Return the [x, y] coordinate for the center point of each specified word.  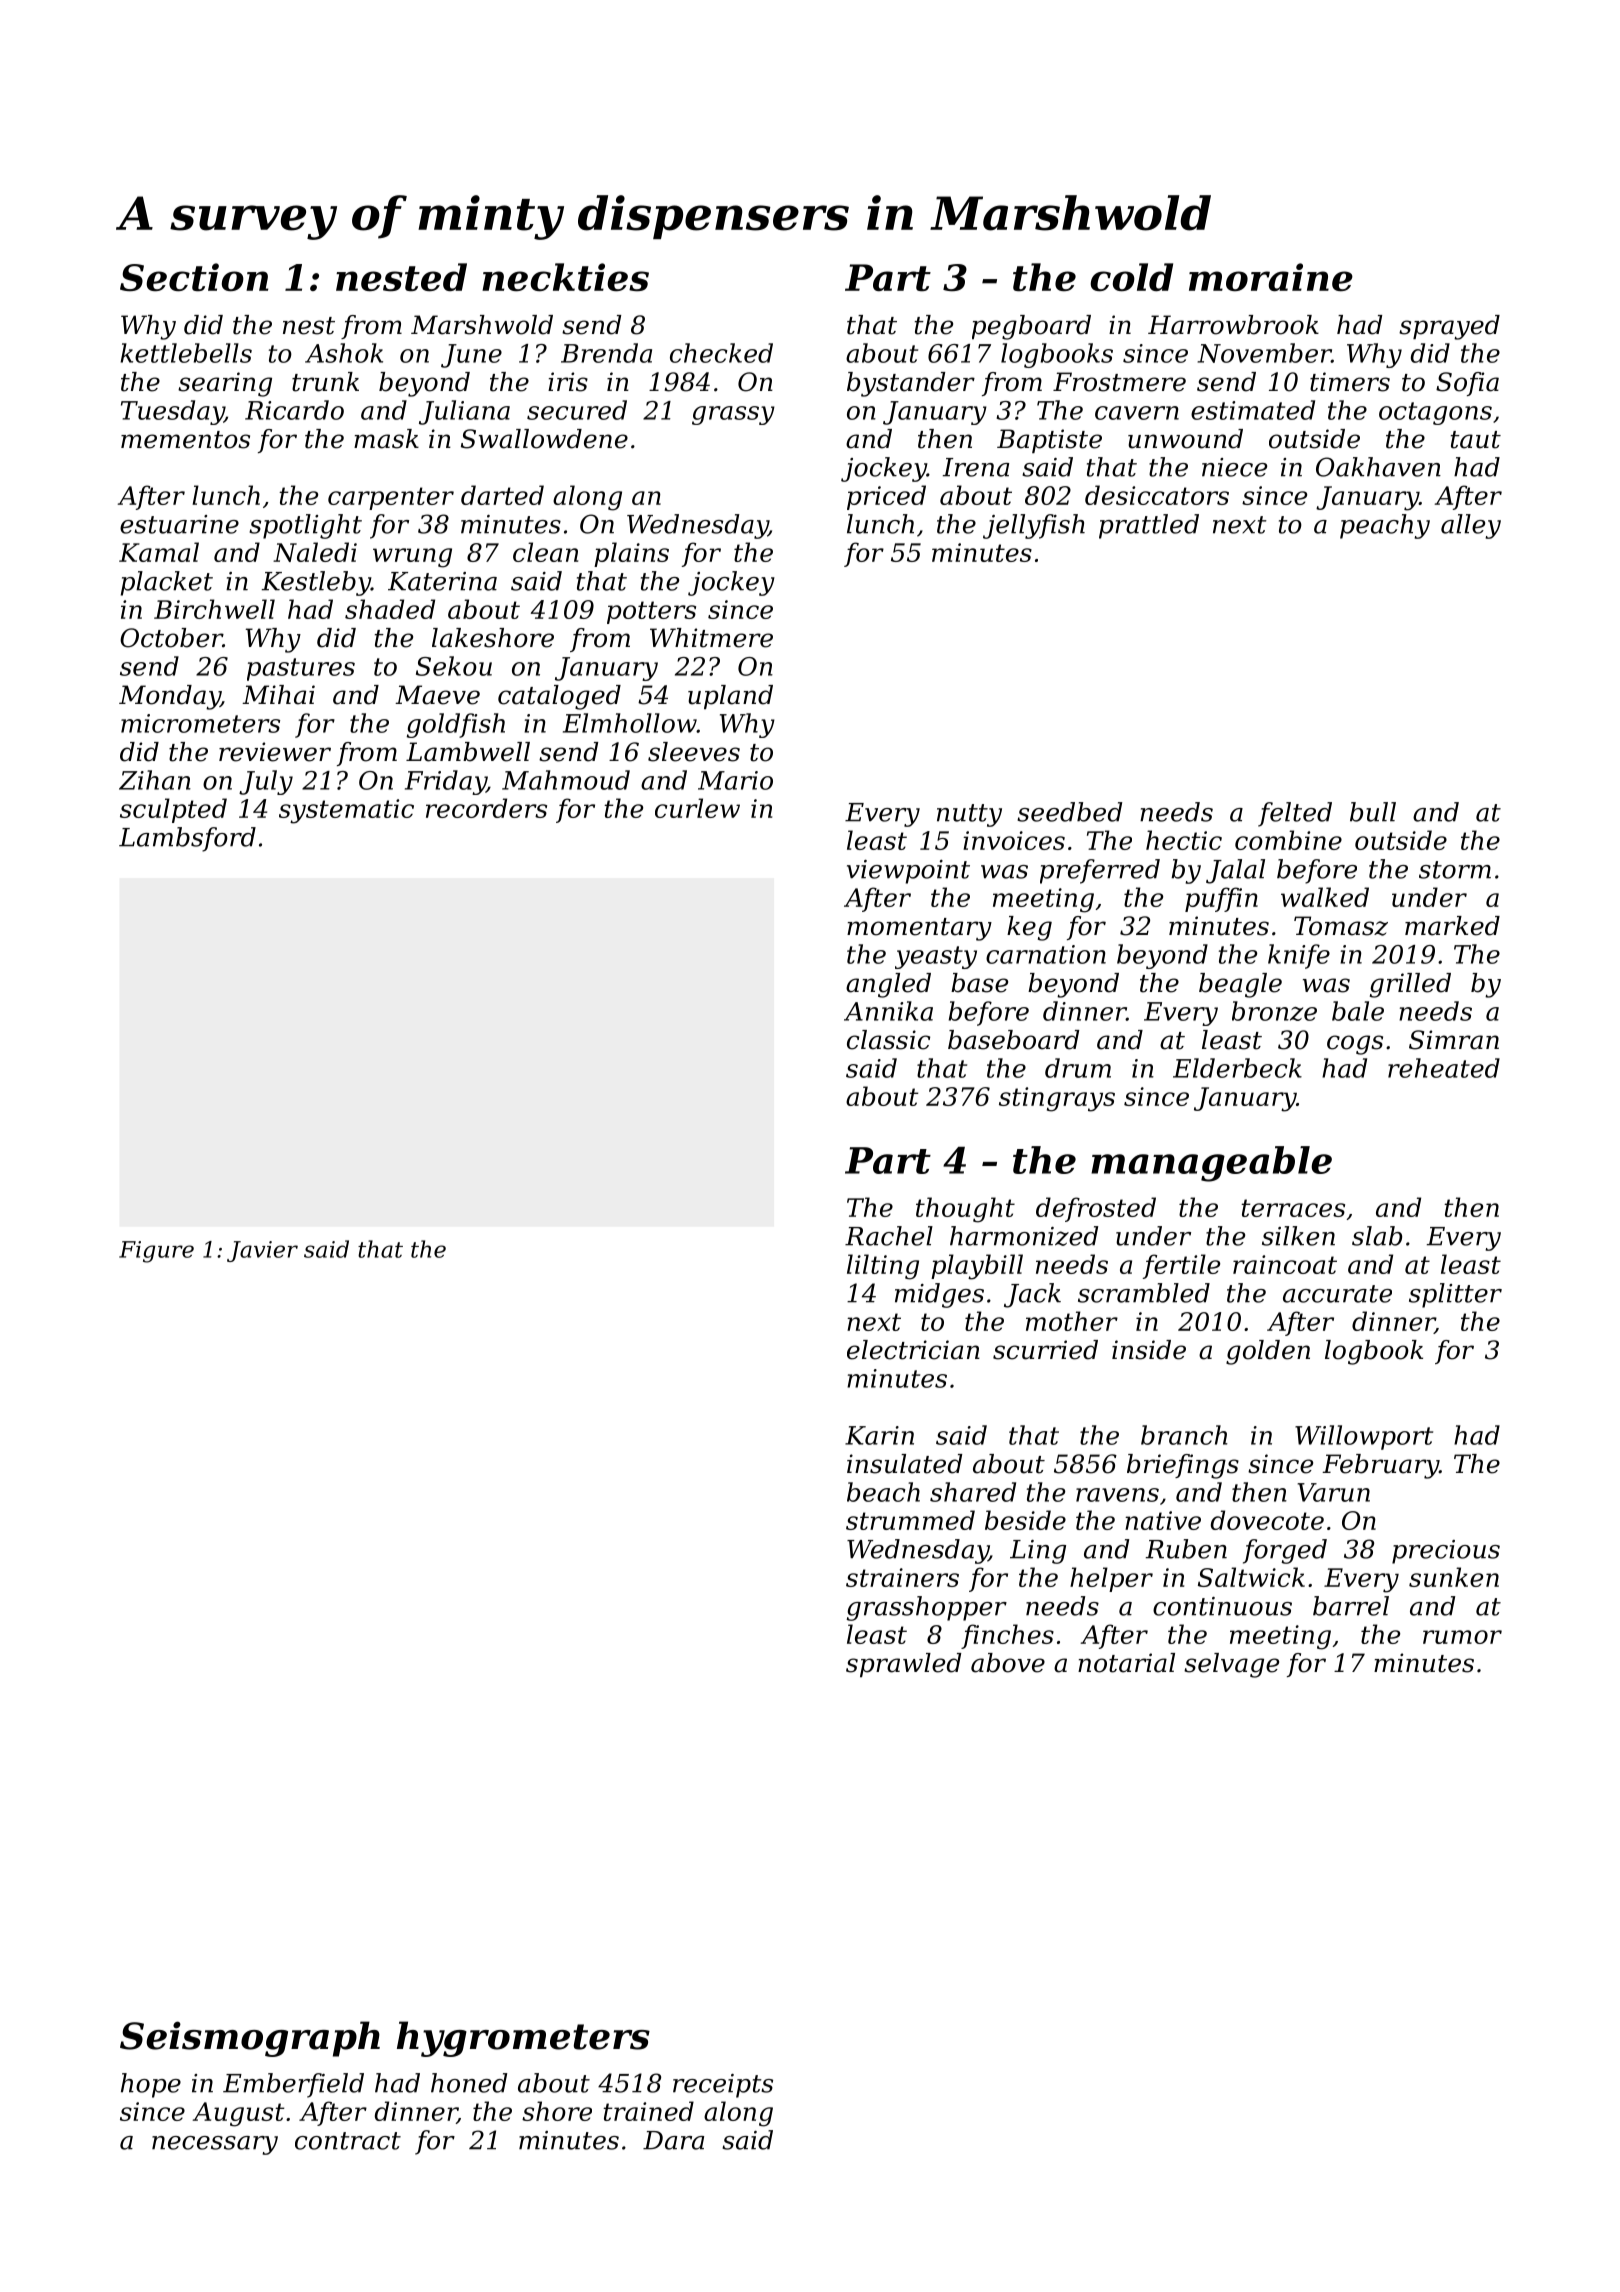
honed [469, 2083]
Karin [879, 1435]
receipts [723, 2086]
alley [1471, 526]
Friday [445, 782]
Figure [156, 1252]
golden [1268, 1352]
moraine [1271, 277]
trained [648, 2111]
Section [194, 277]
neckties [565, 277]
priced [886, 497]
